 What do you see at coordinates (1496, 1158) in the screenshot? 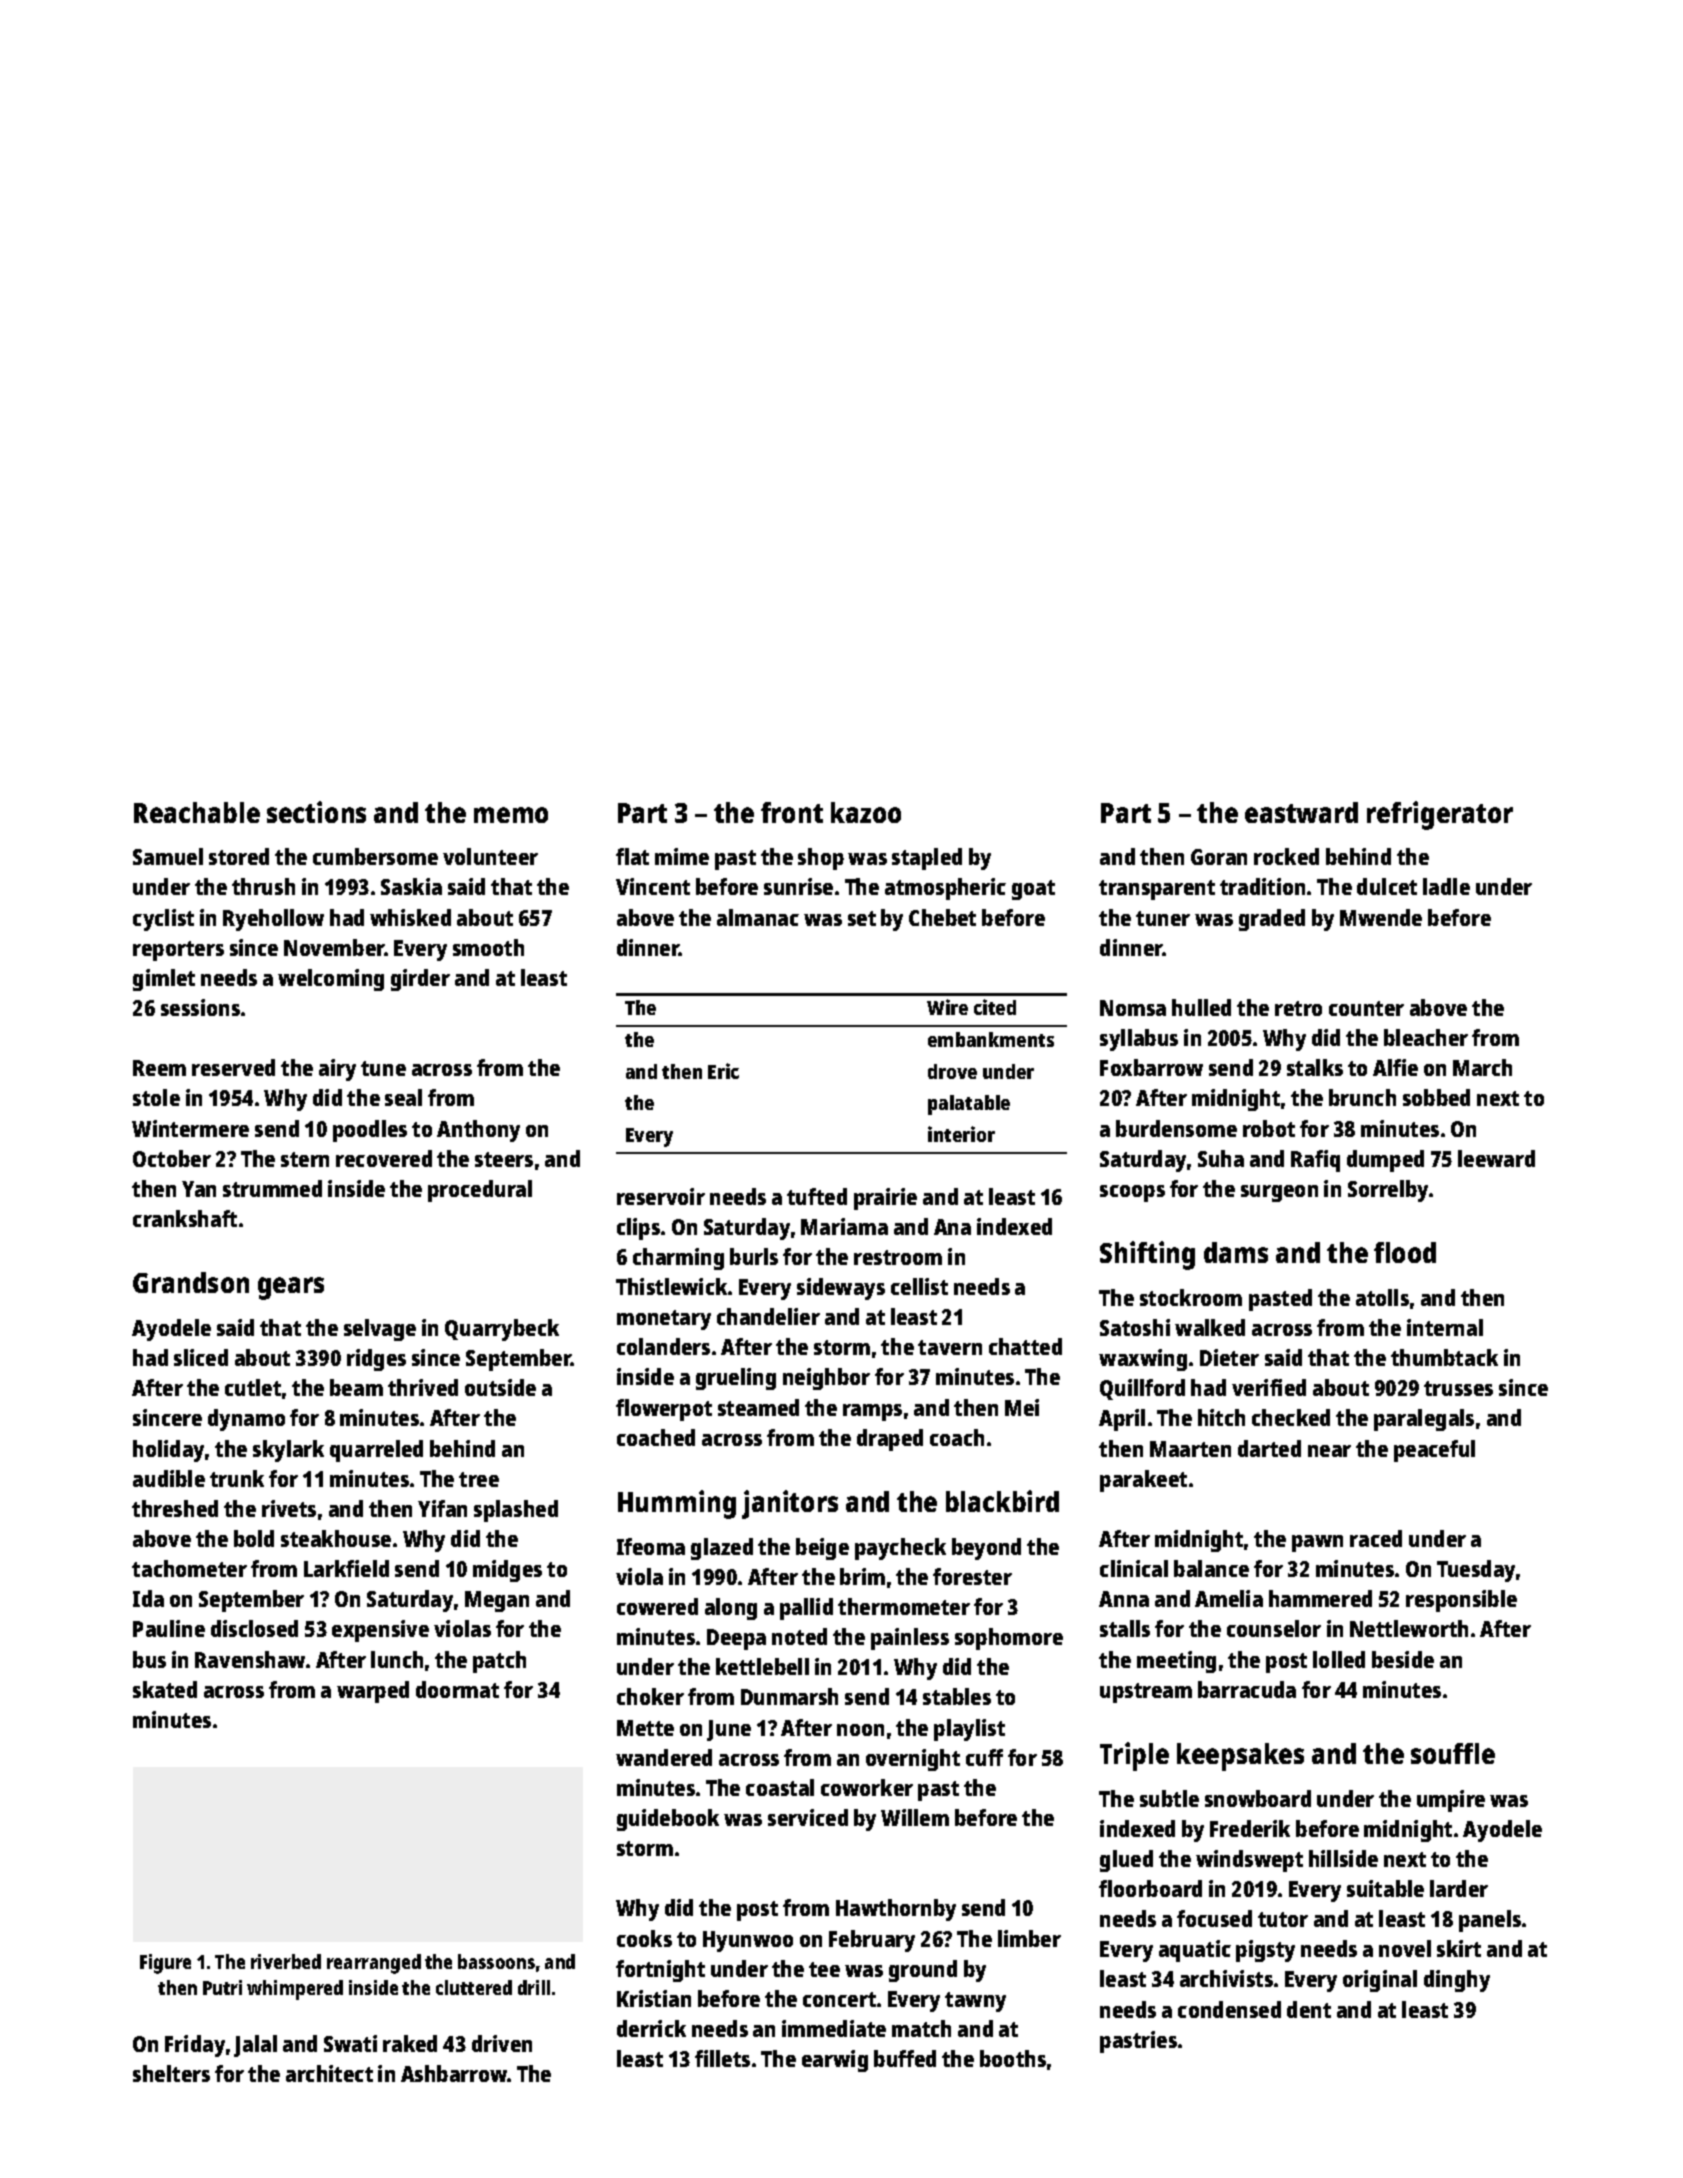
I see `leeward` at bounding box center [1496, 1158].
